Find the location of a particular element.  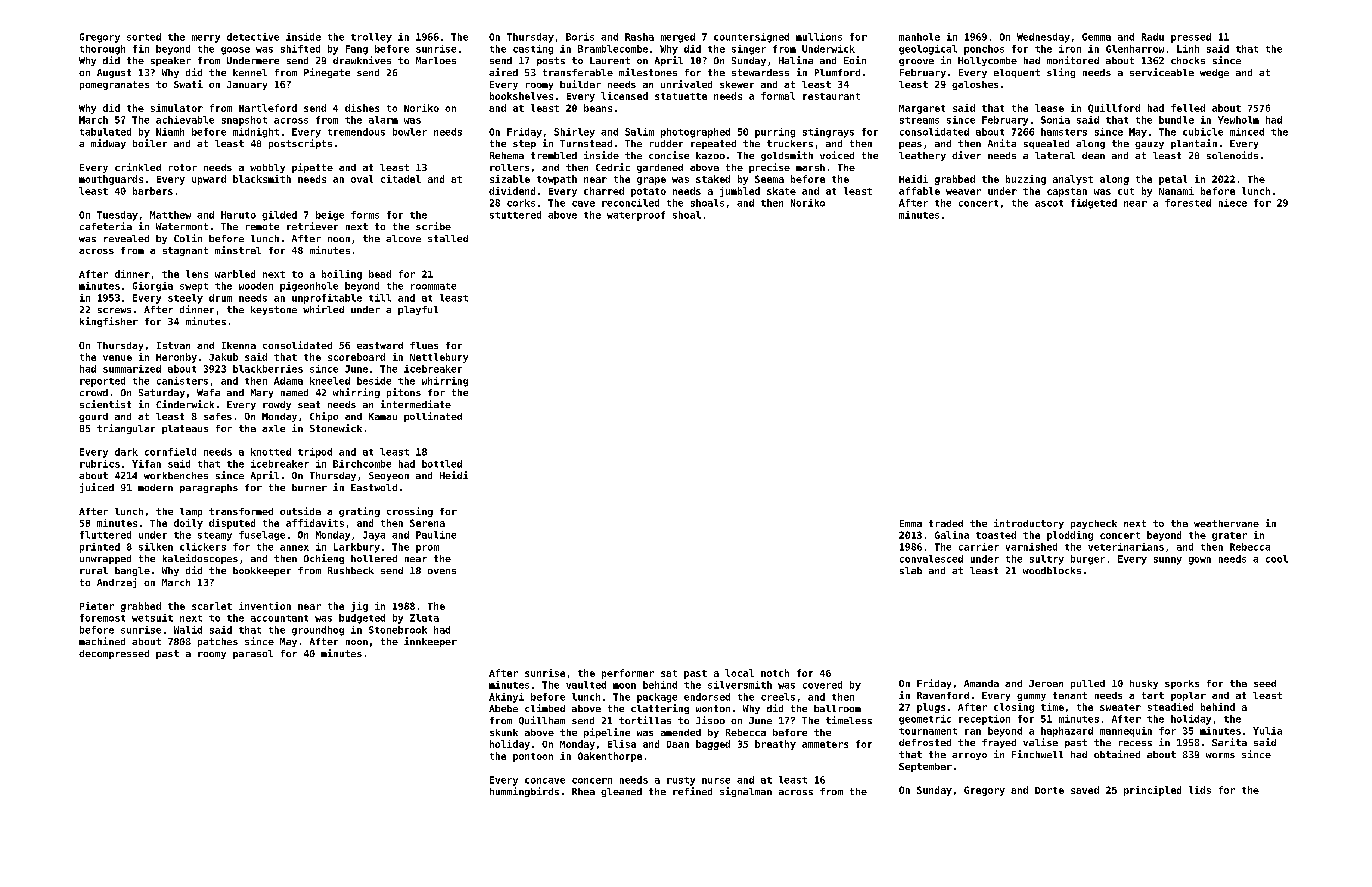

waterproof is located at coordinates (636, 216).
